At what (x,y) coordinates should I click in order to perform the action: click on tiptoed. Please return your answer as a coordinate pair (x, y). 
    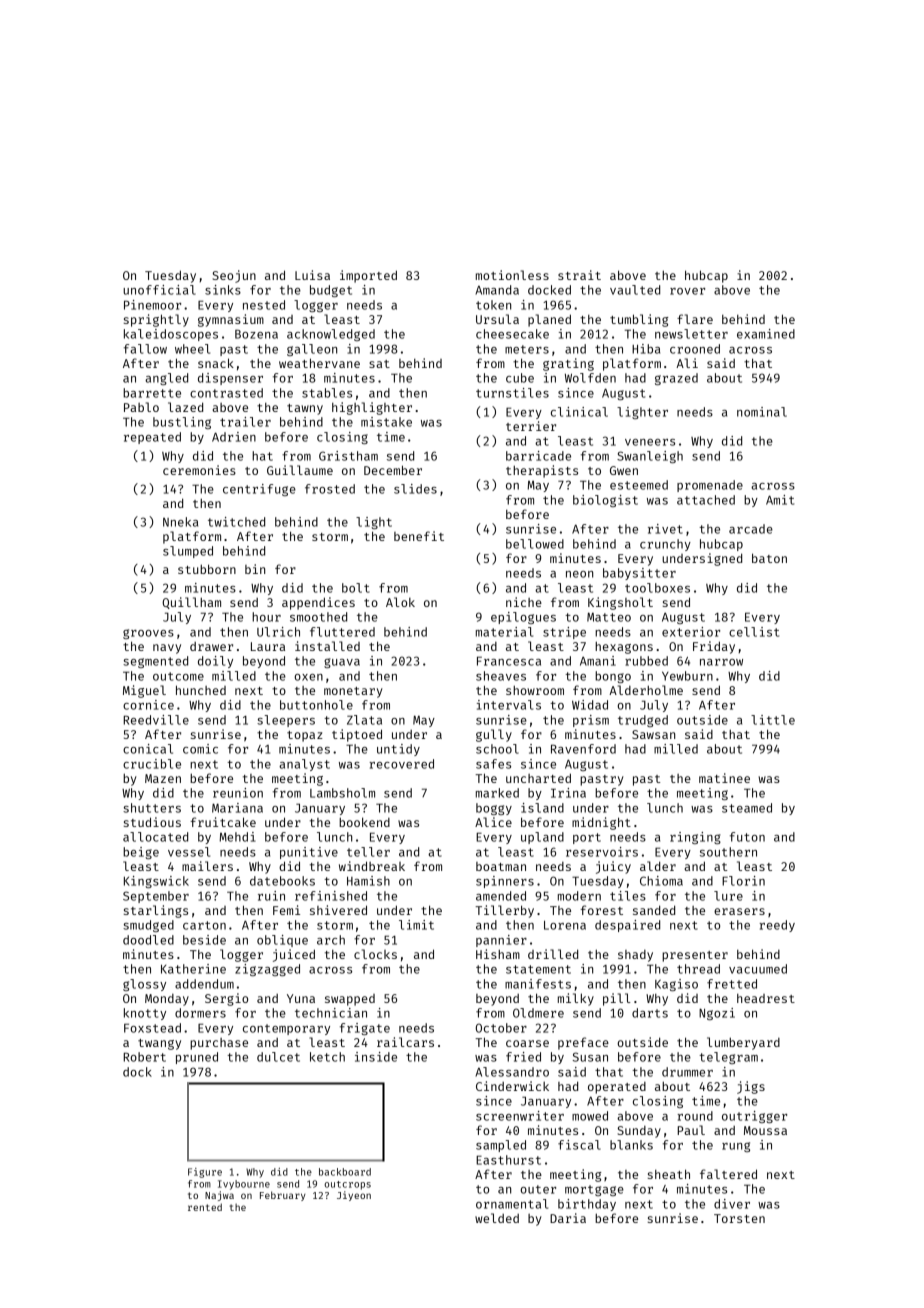
    Looking at the image, I should click on (357, 735).
